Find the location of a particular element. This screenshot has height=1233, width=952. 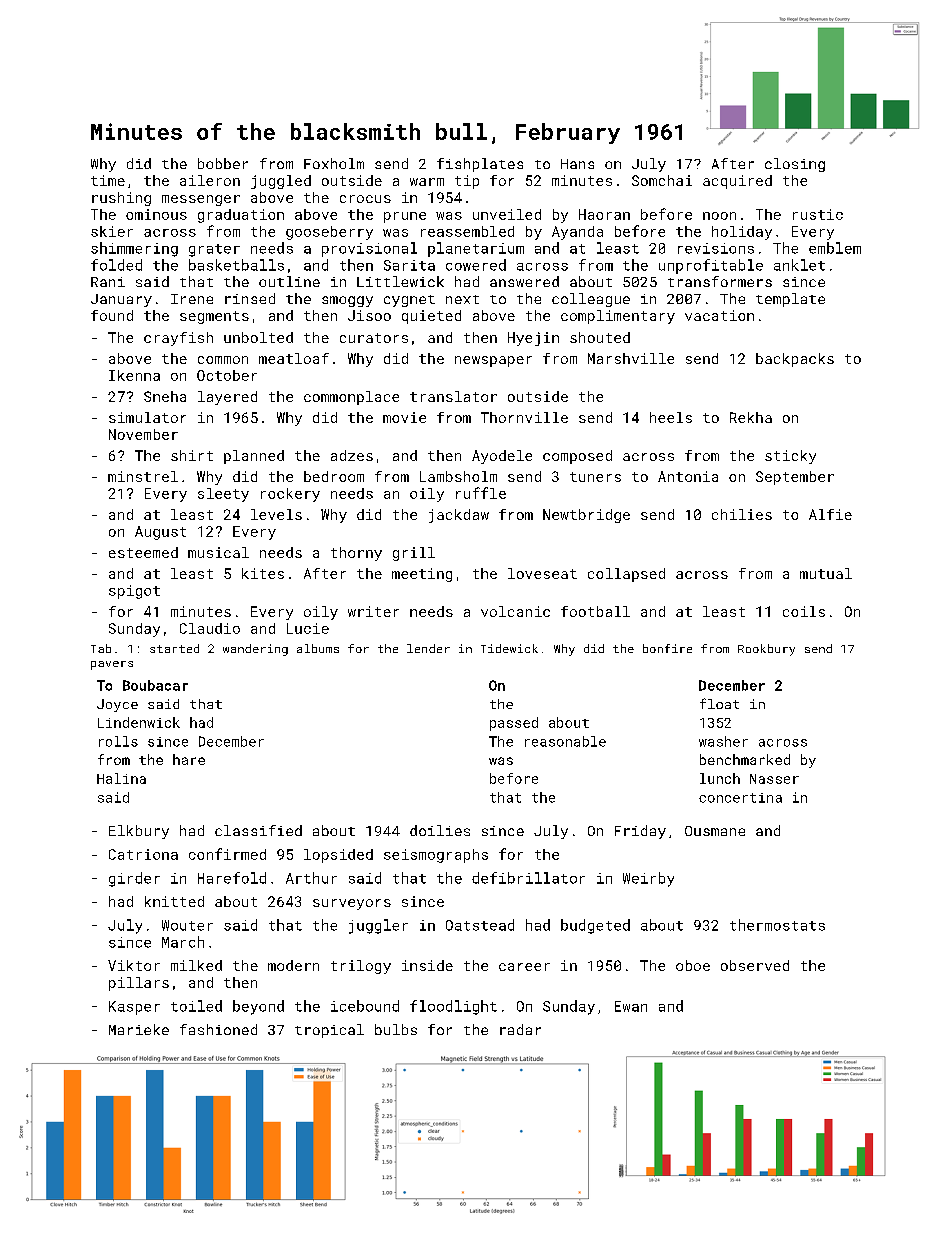

jackdaw is located at coordinates (459, 516).
